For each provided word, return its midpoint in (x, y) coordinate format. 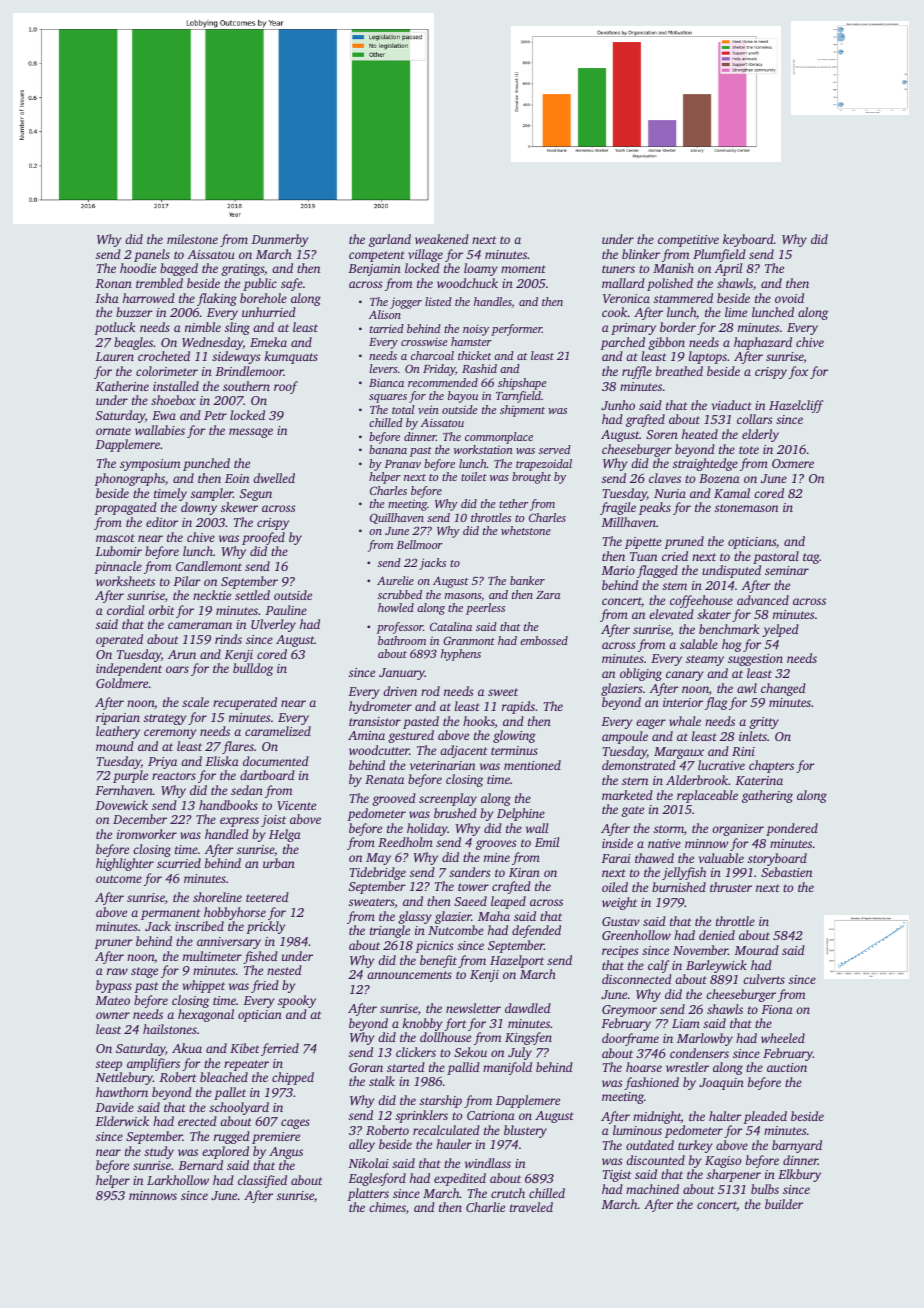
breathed (679, 371)
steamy (705, 660)
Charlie (485, 1207)
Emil (547, 842)
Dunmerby (279, 240)
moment (523, 269)
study (159, 1152)
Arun (182, 654)
